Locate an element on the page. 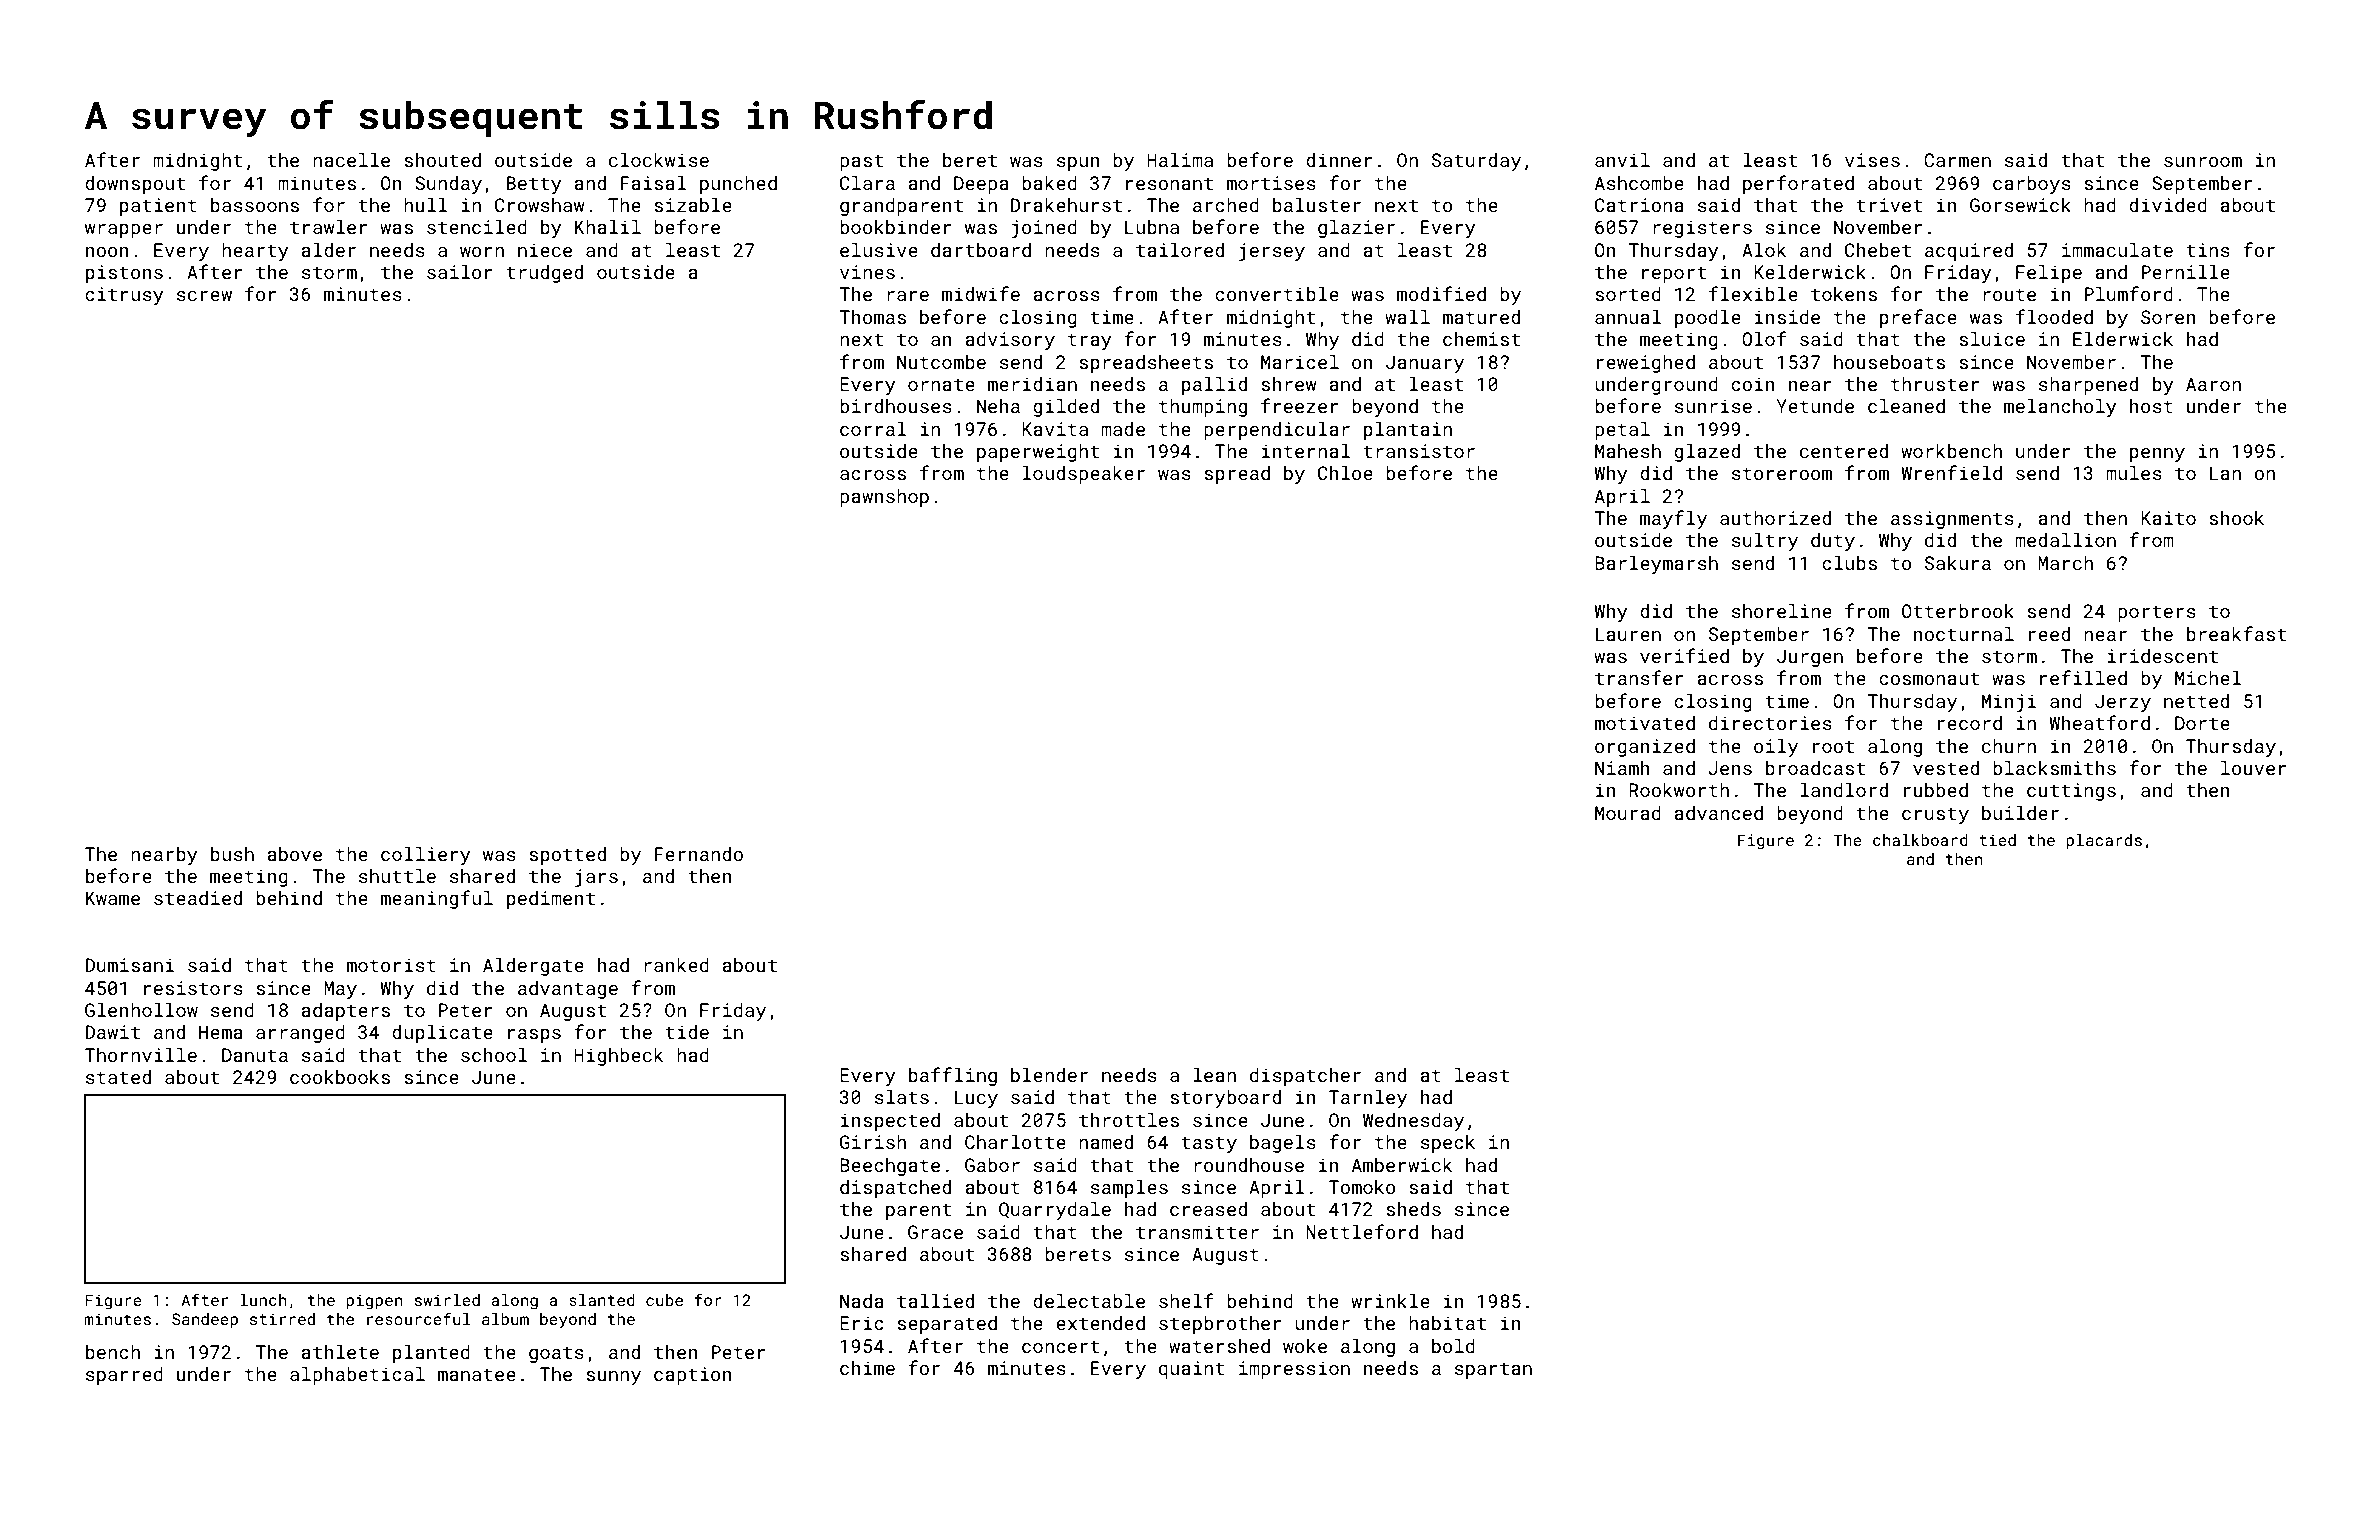 This document has height=1540, width=2380. spartan is located at coordinates (1493, 1370).
